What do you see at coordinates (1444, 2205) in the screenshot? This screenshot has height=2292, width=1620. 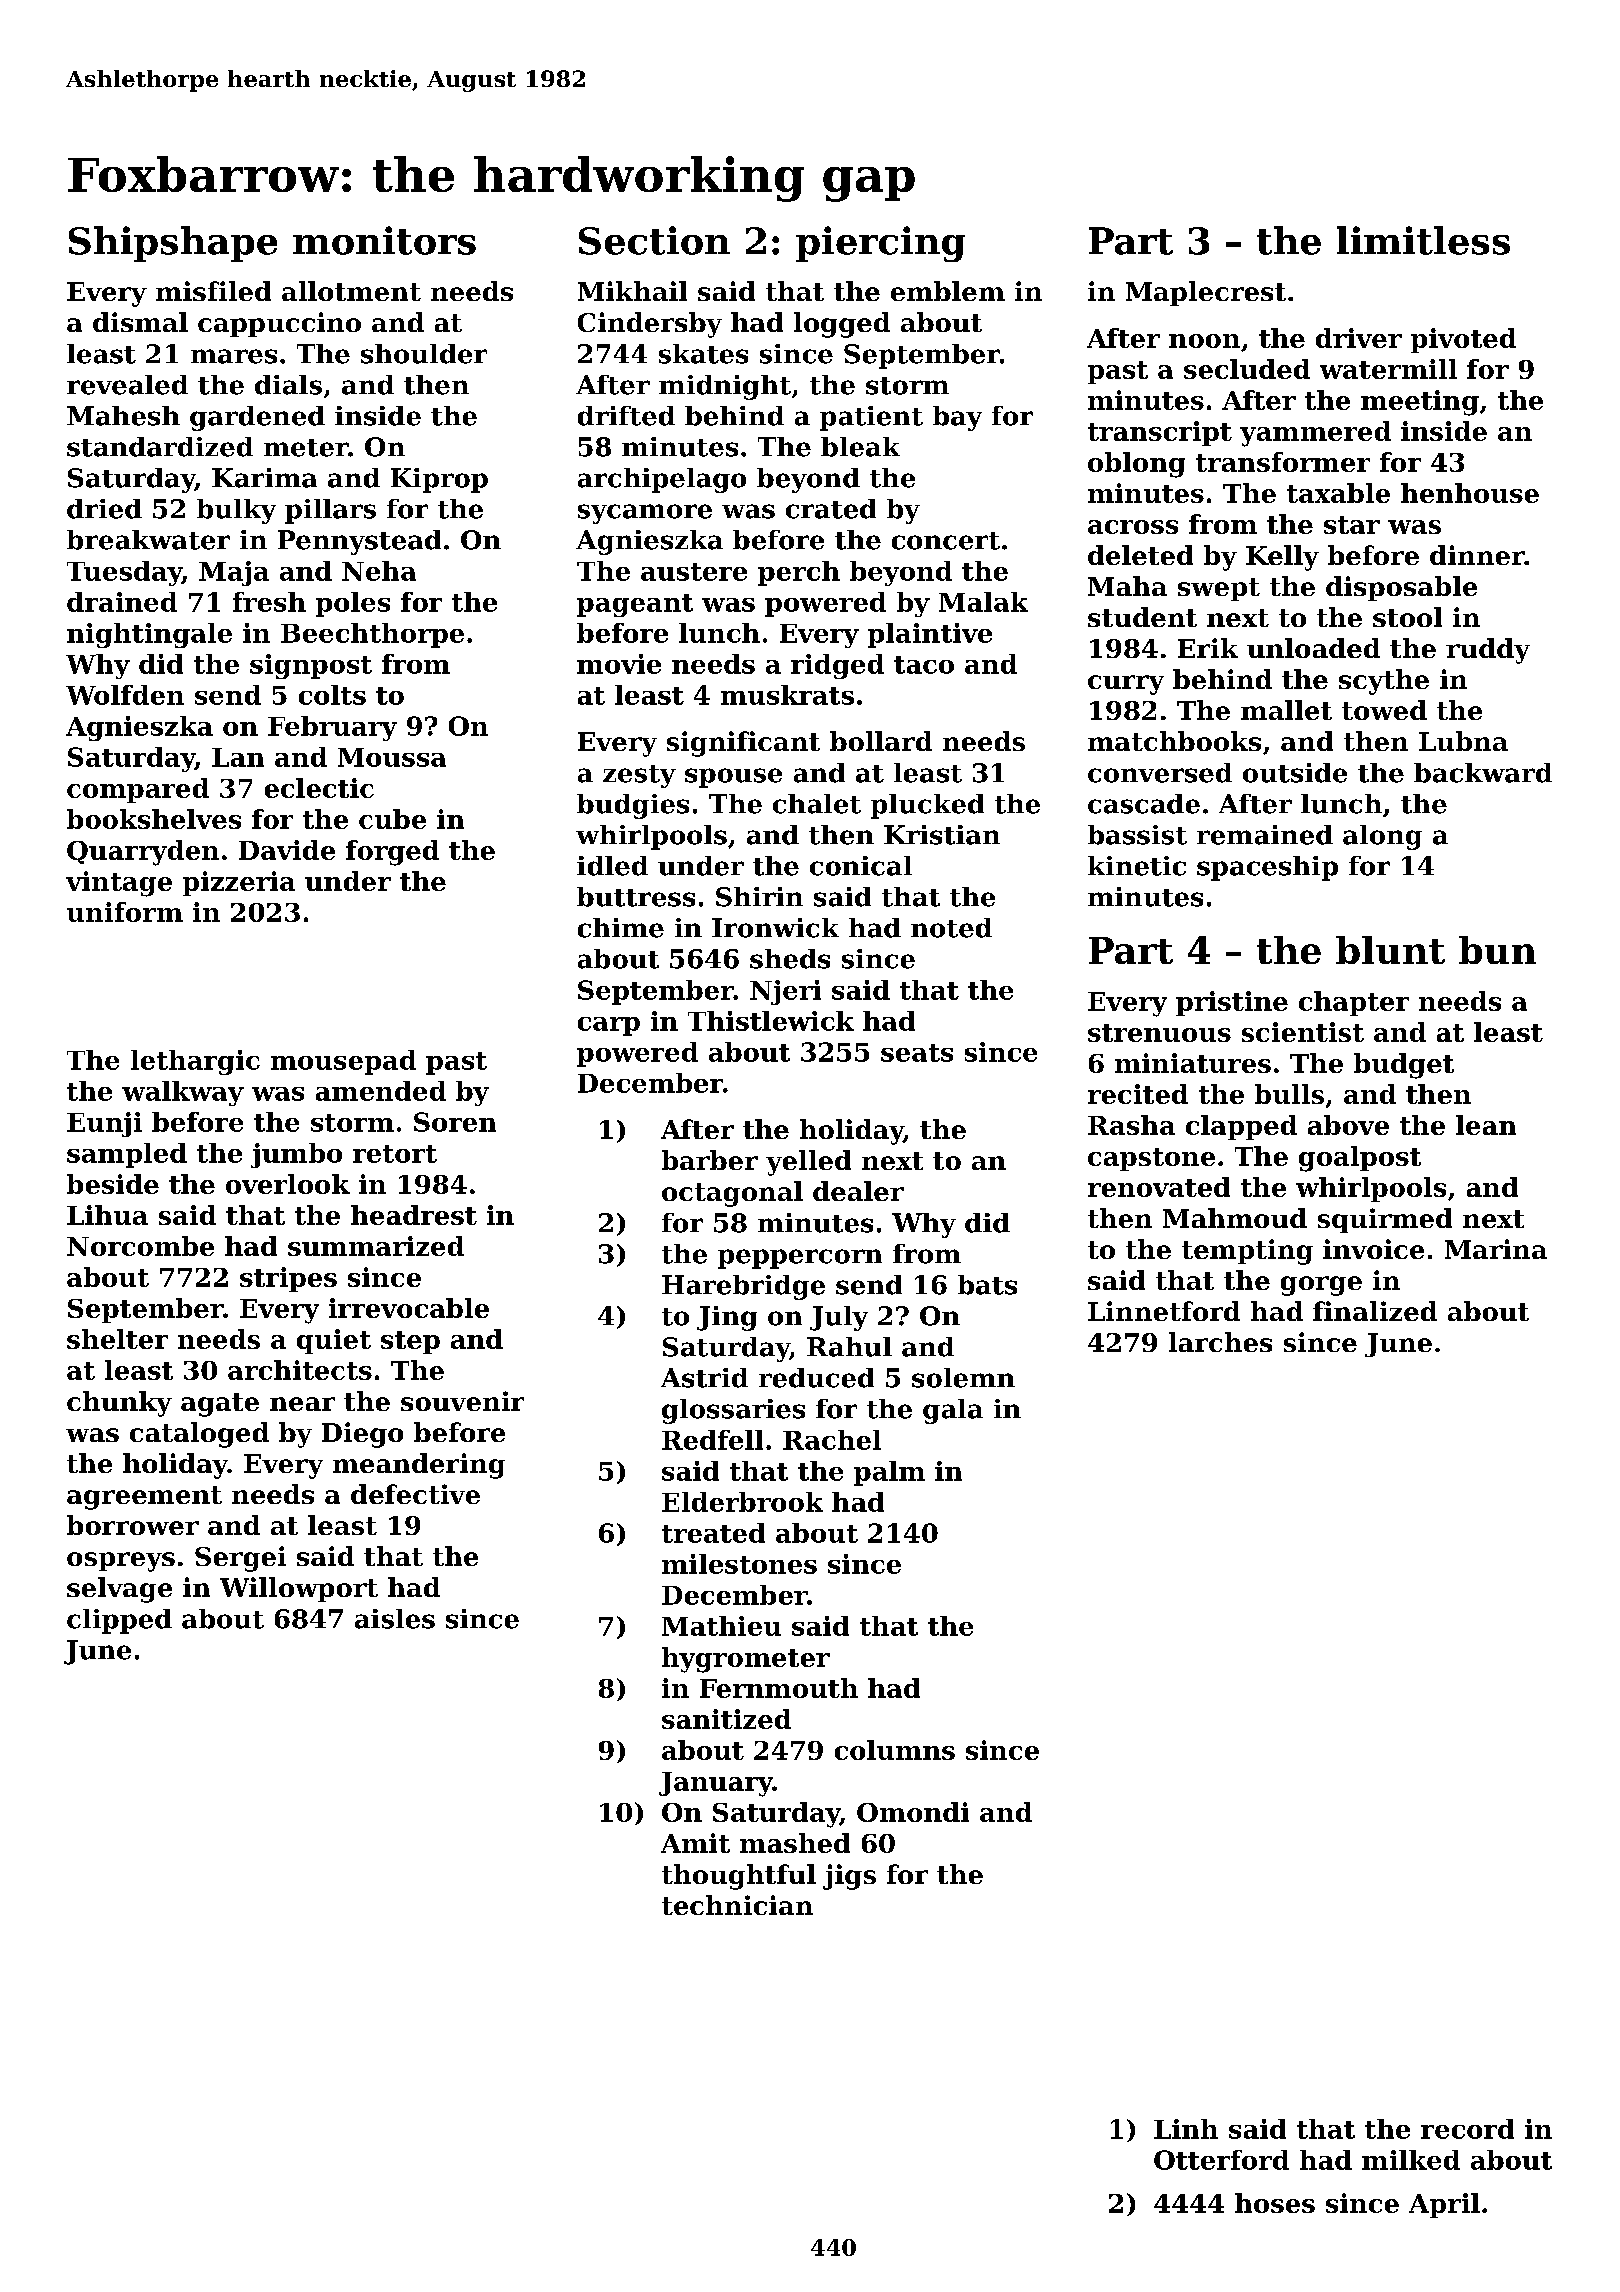 I see `April` at bounding box center [1444, 2205].
